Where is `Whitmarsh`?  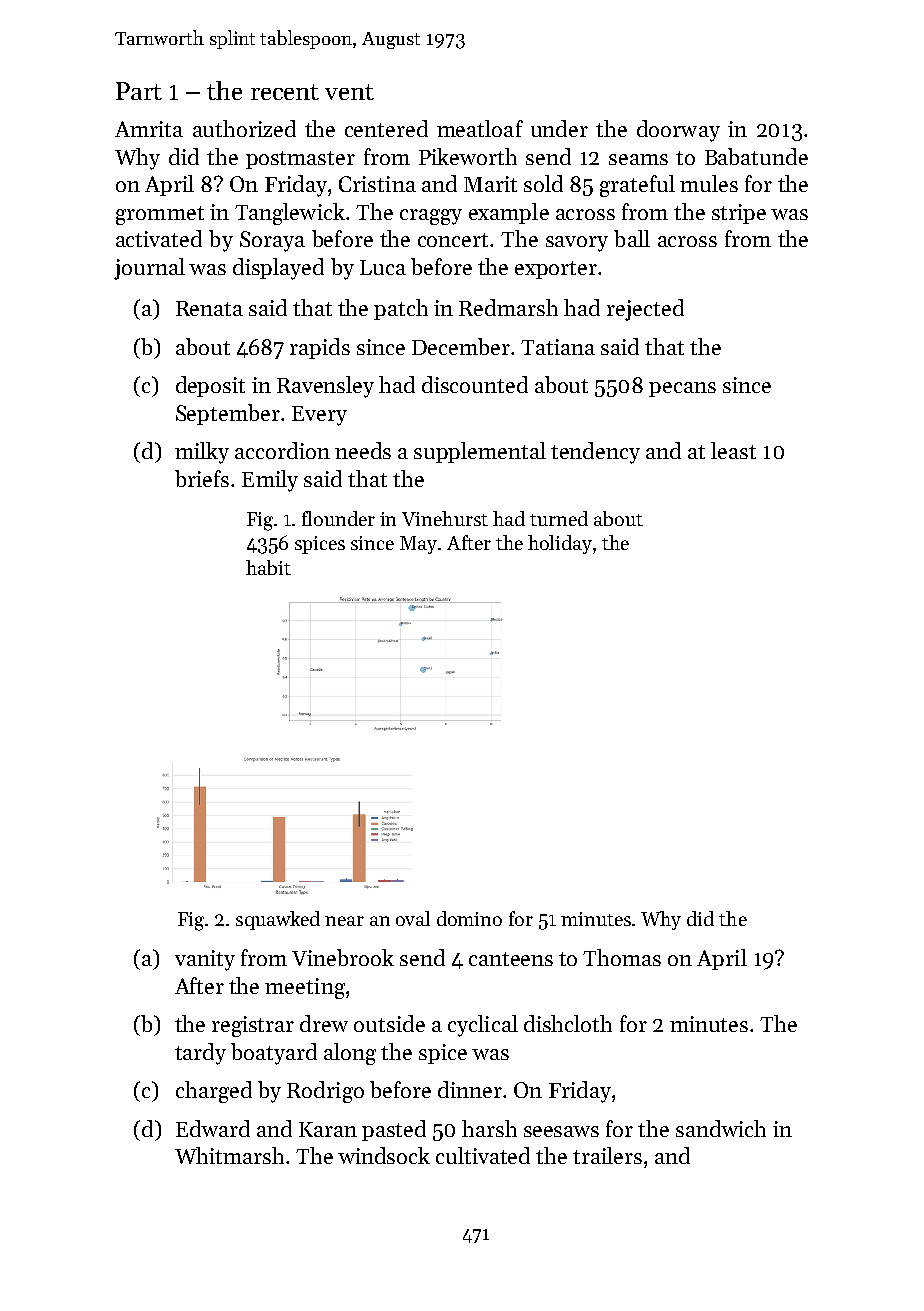
Whitmarsh is located at coordinates (229, 1155).
